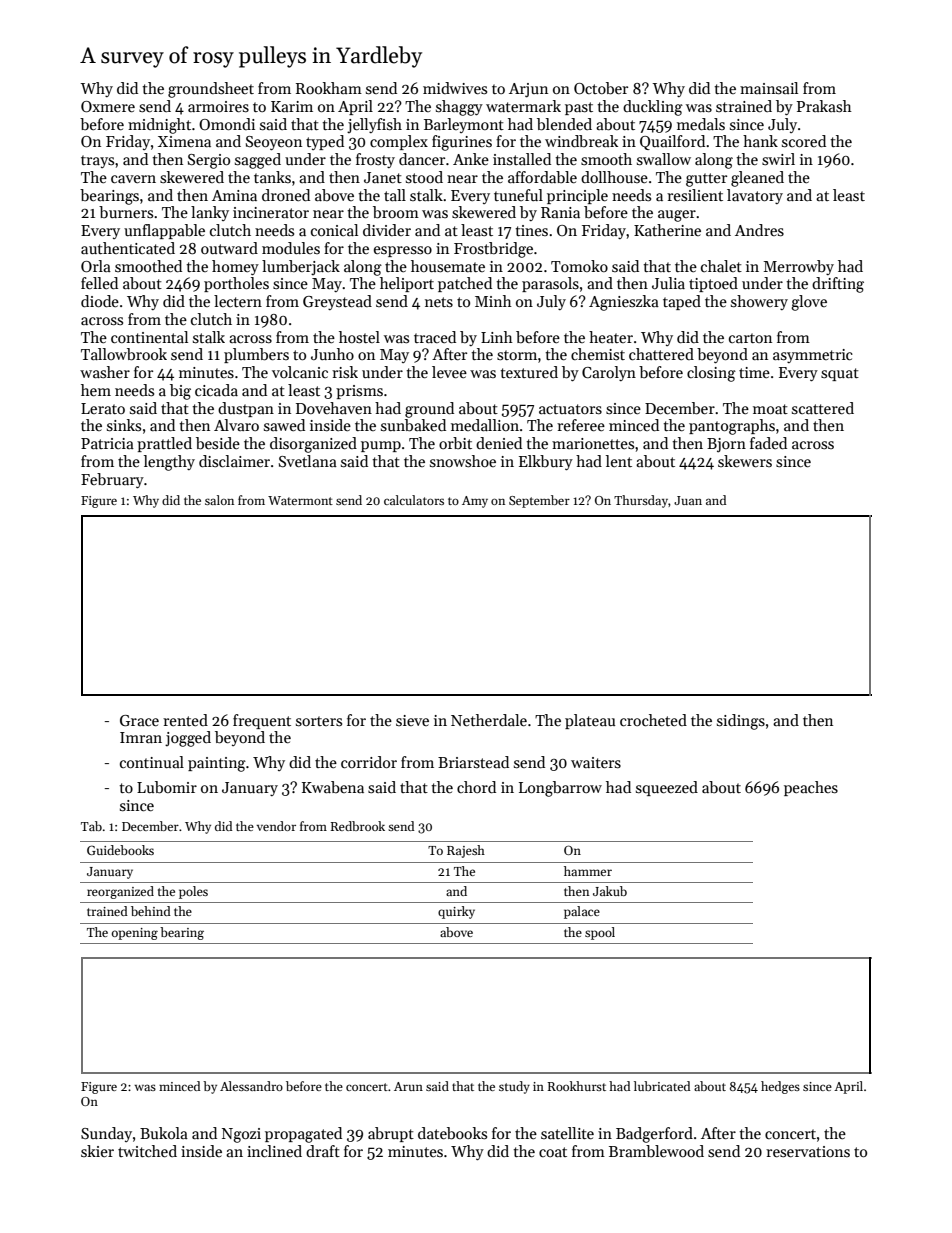 This screenshot has height=1233, width=952. Describe the element at coordinates (251, 1086) in the screenshot. I see `Alessandro` at that location.
